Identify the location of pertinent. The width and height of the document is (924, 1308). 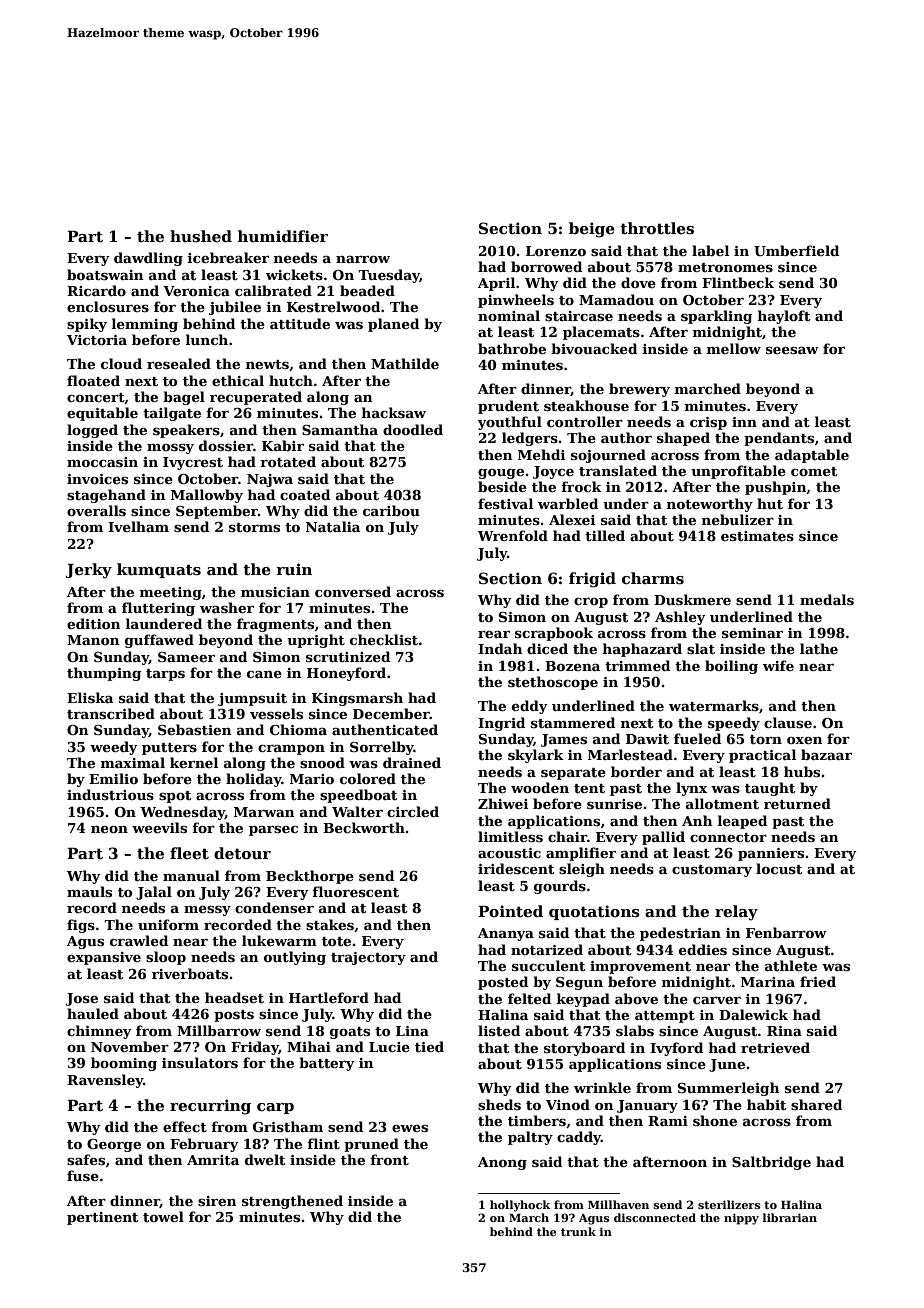
(102, 1218).
